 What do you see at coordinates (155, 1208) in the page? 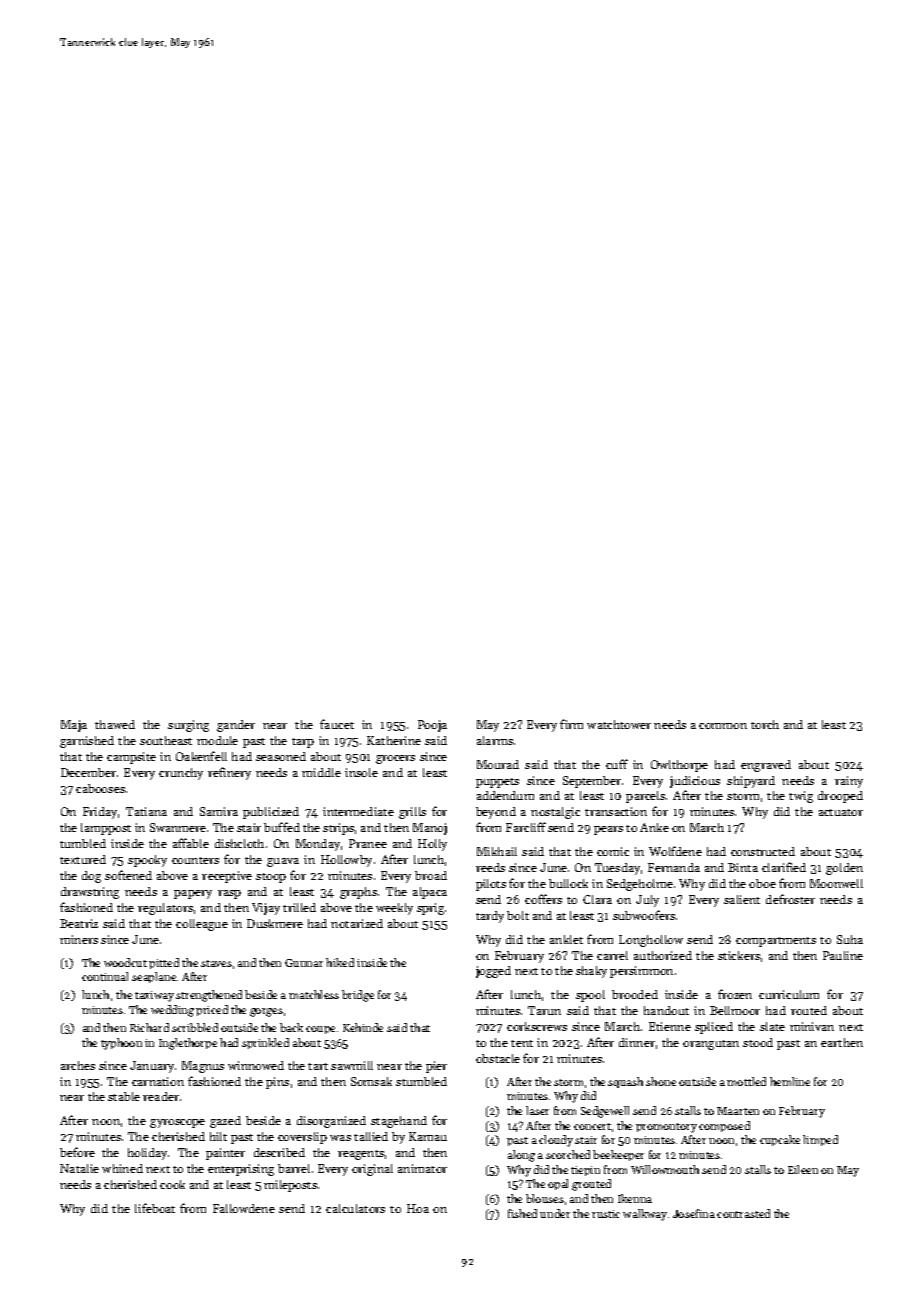
I see `lifeboat` at bounding box center [155, 1208].
